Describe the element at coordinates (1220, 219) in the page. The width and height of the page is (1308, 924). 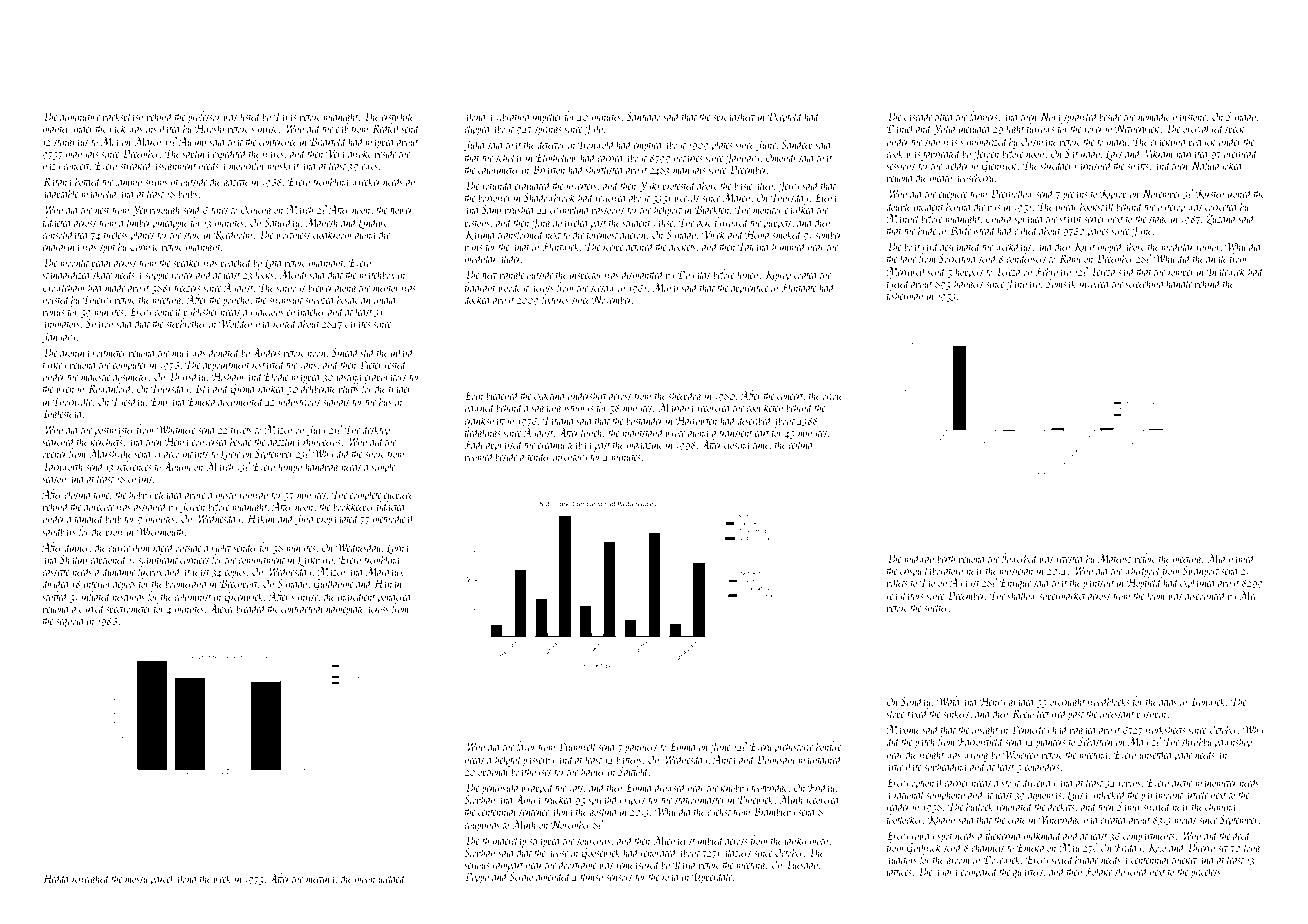
I see `Zuzana` at that location.
